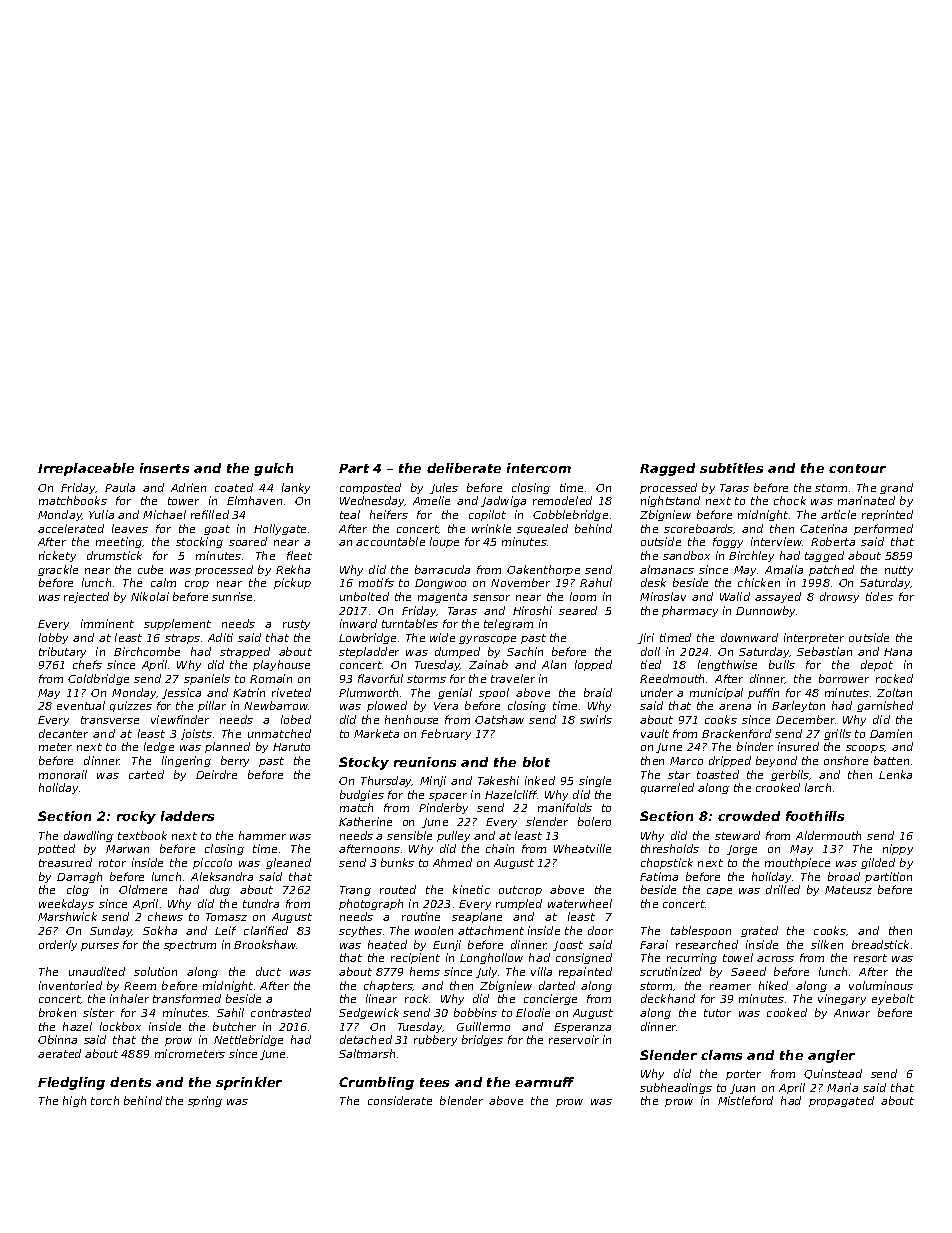 The height and width of the screenshot is (1233, 952). I want to click on blender, so click(461, 1100).
